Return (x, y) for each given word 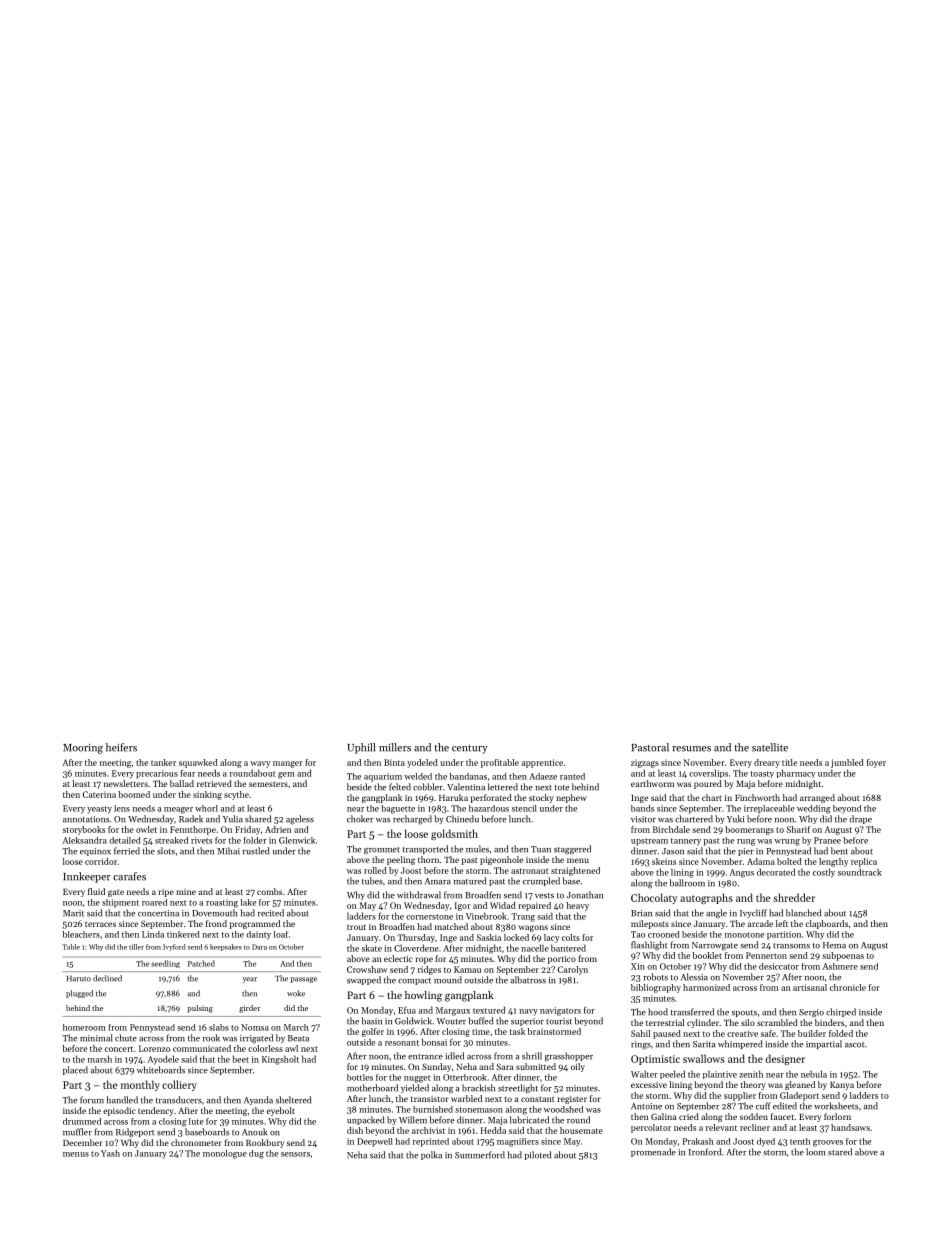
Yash (110, 1153)
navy (528, 1012)
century (470, 749)
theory (753, 1085)
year (250, 980)
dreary (767, 763)
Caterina (99, 794)
